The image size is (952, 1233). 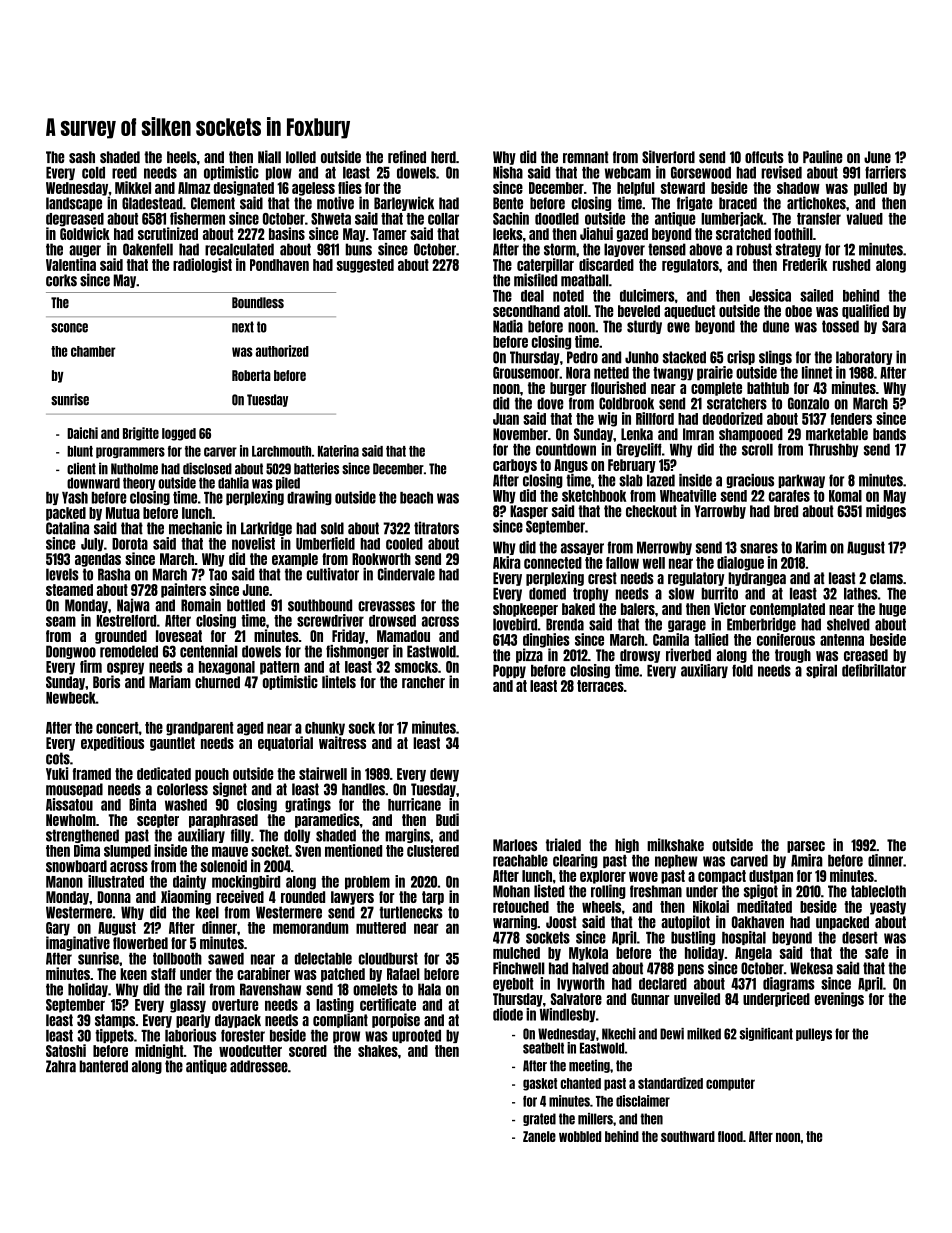 I want to click on artichokes, so click(x=816, y=203).
